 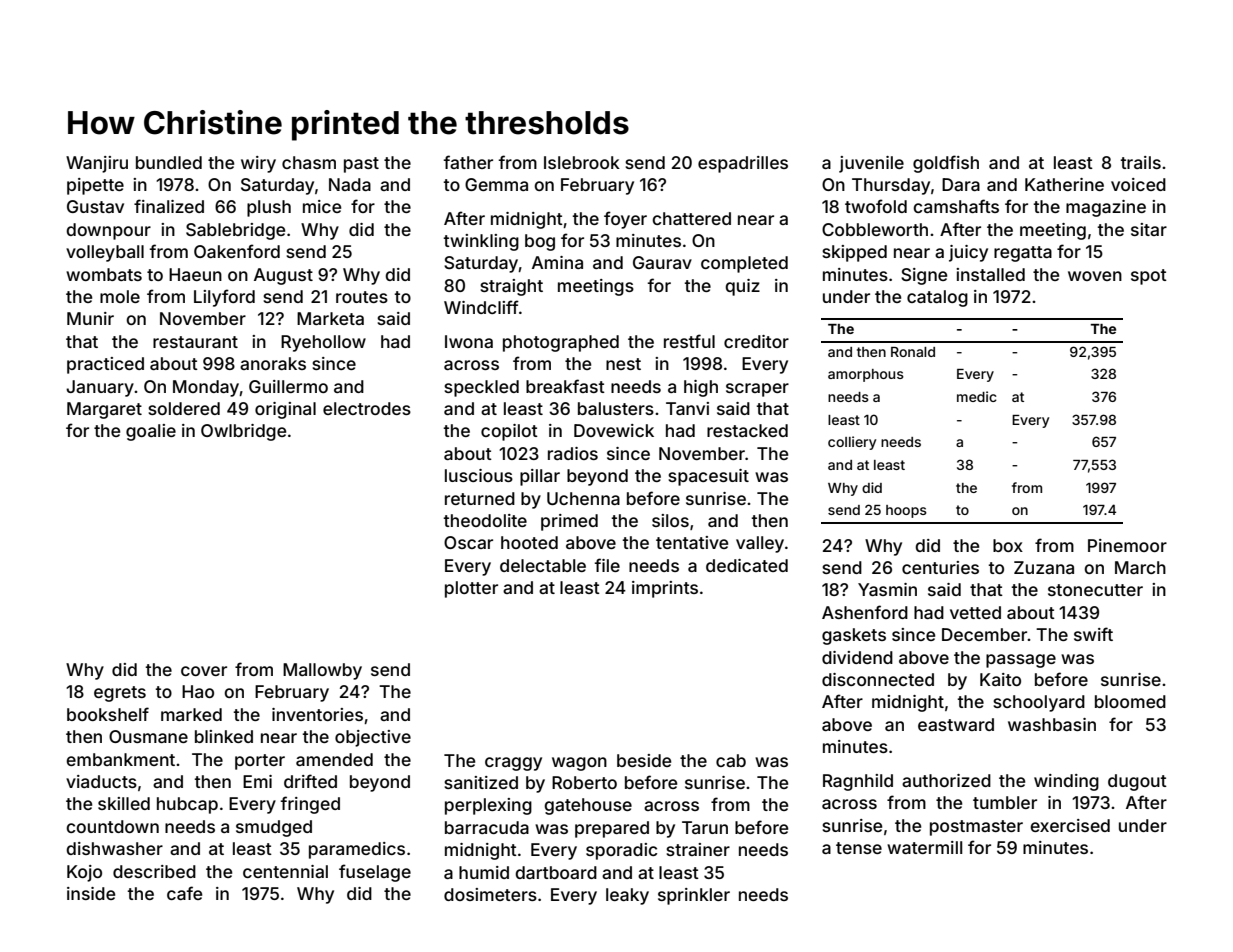 I want to click on Signe, so click(x=924, y=276).
